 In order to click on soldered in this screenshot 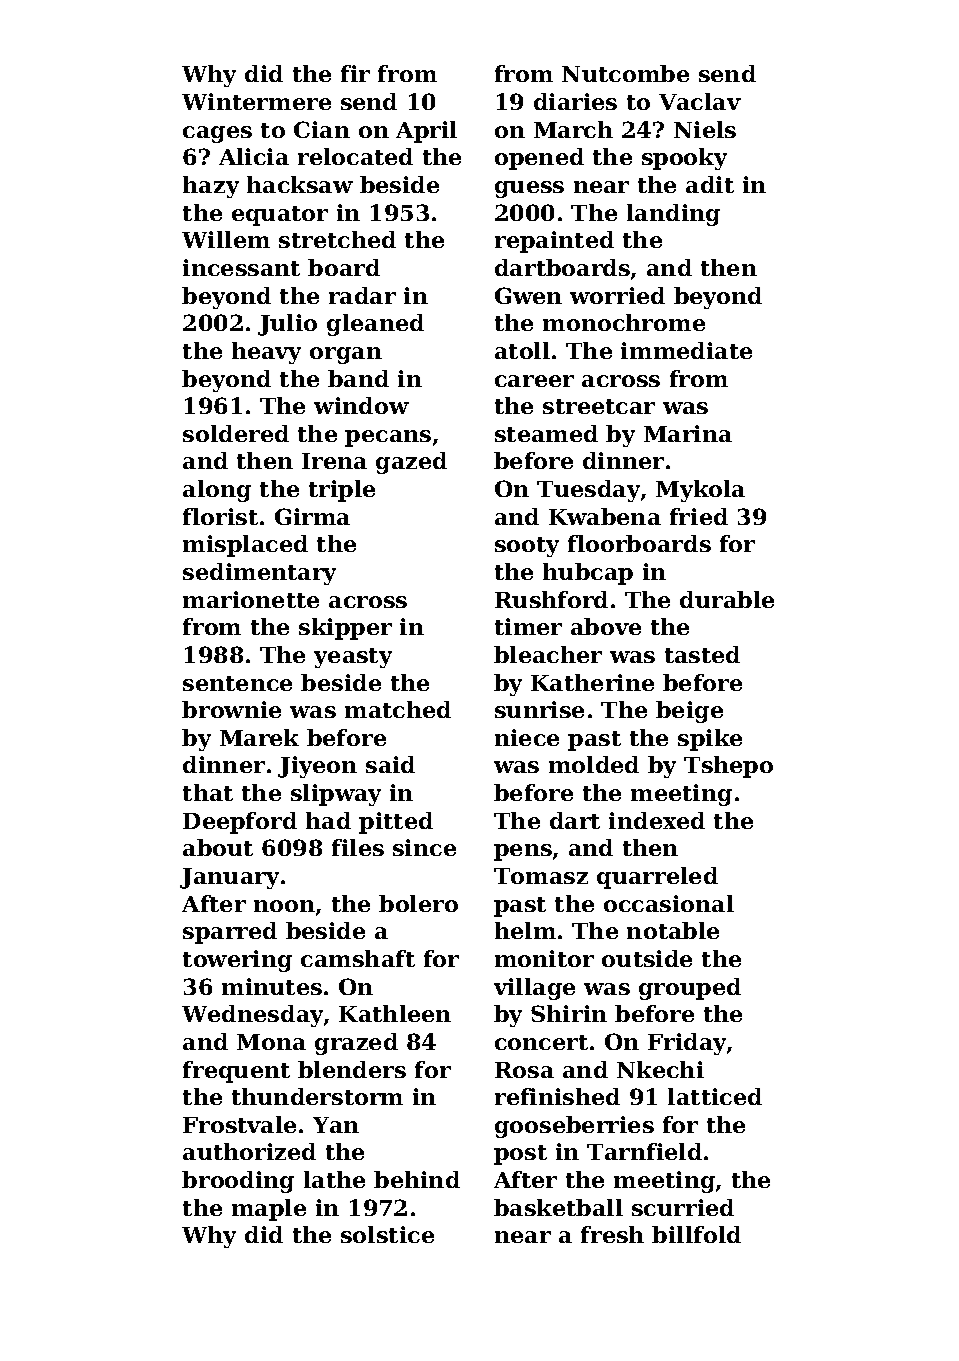, I will do `click(236, 433)`.
